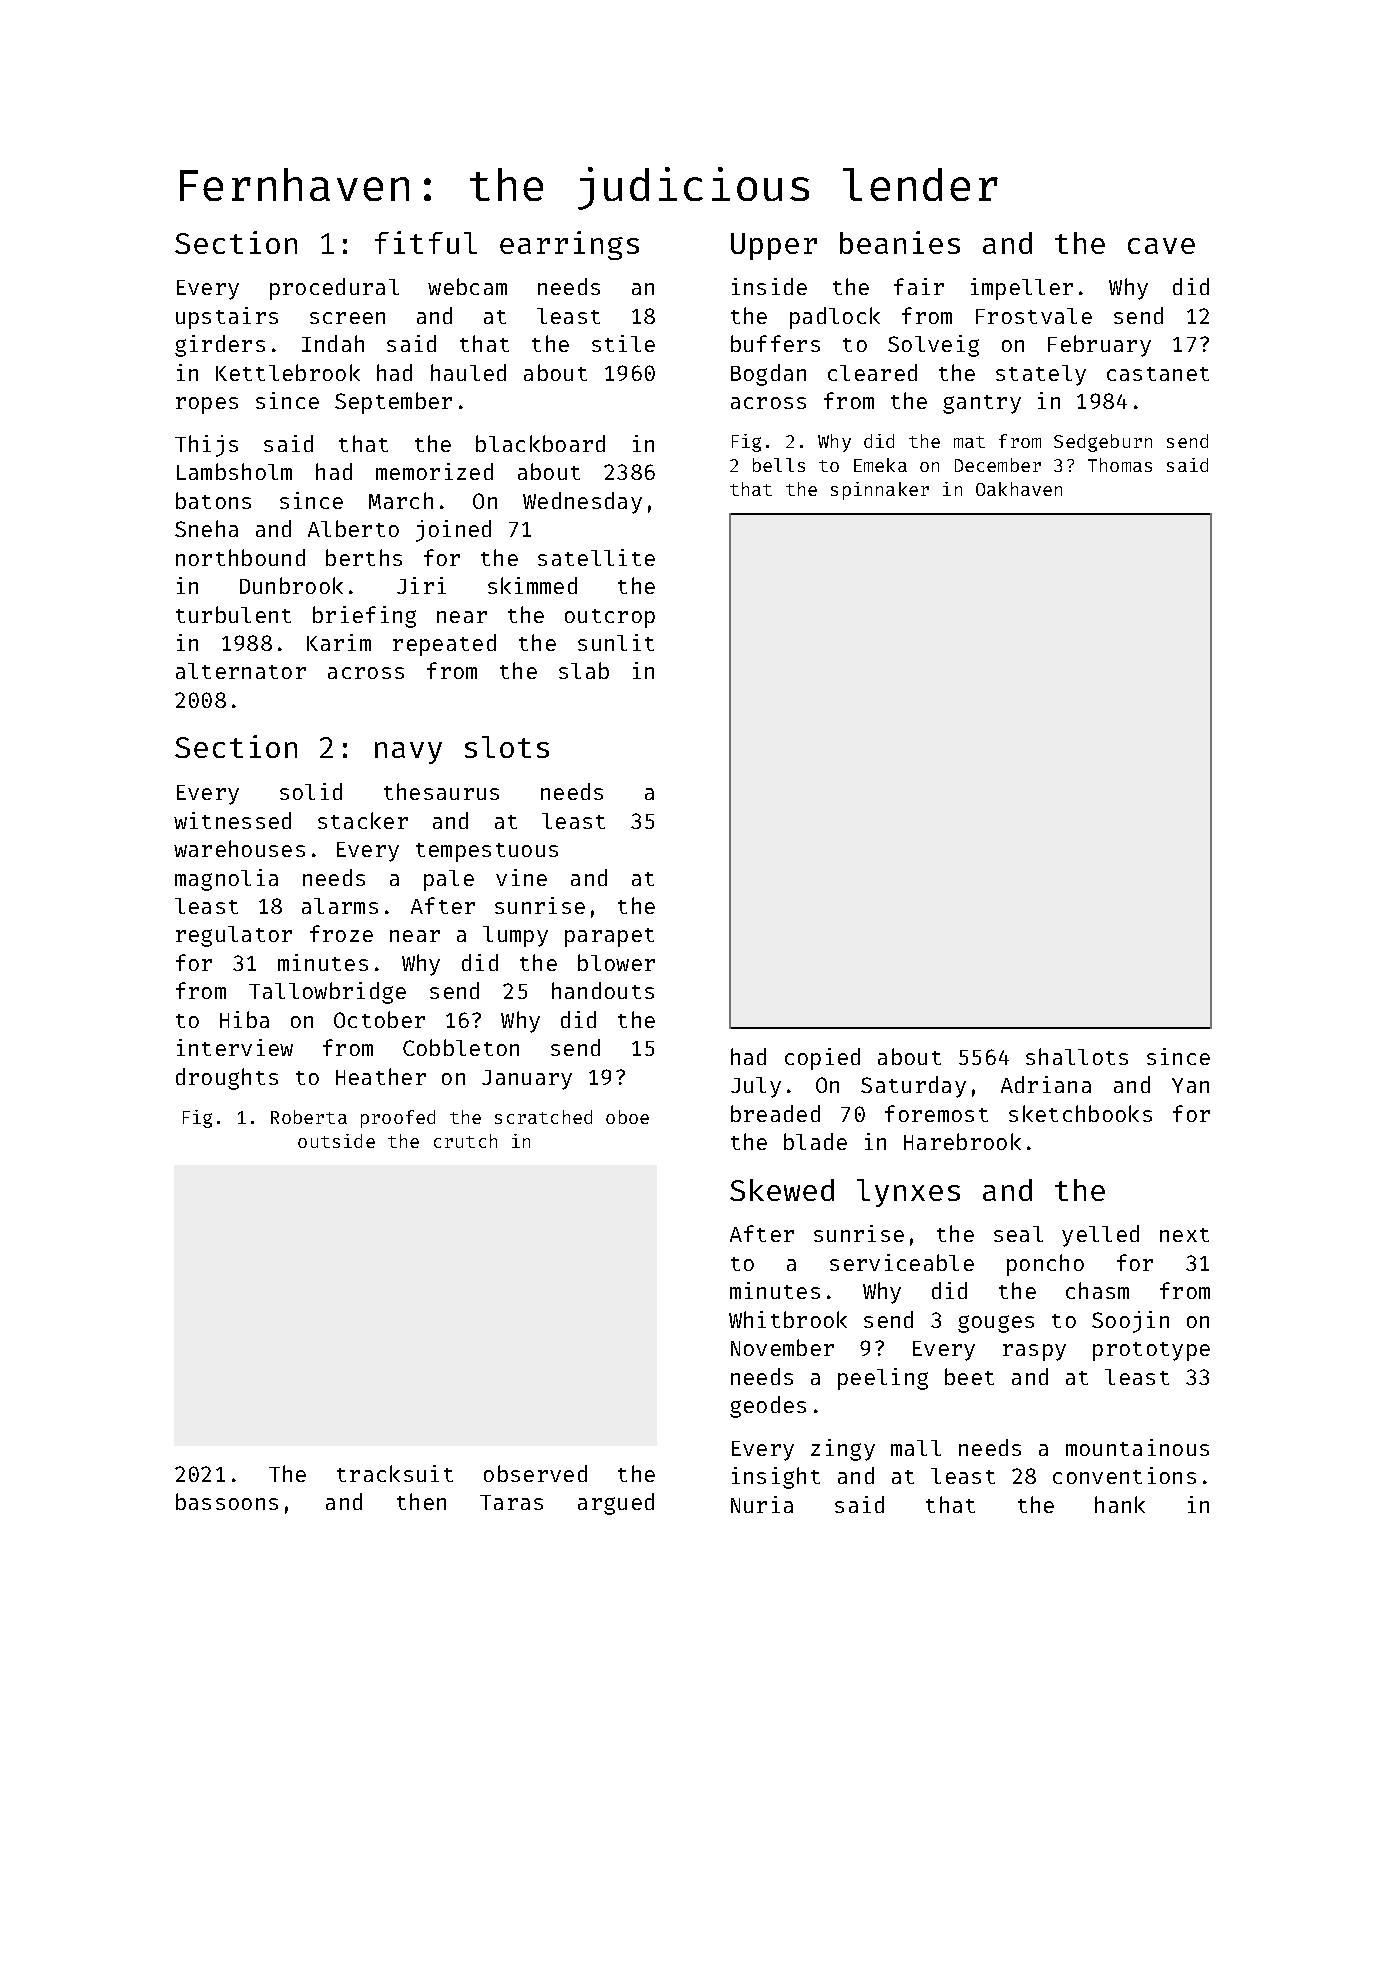  What do you see at coordinates (782, 1190) in the image?
I see `Skewed` at bounding box center [782, 1190].
